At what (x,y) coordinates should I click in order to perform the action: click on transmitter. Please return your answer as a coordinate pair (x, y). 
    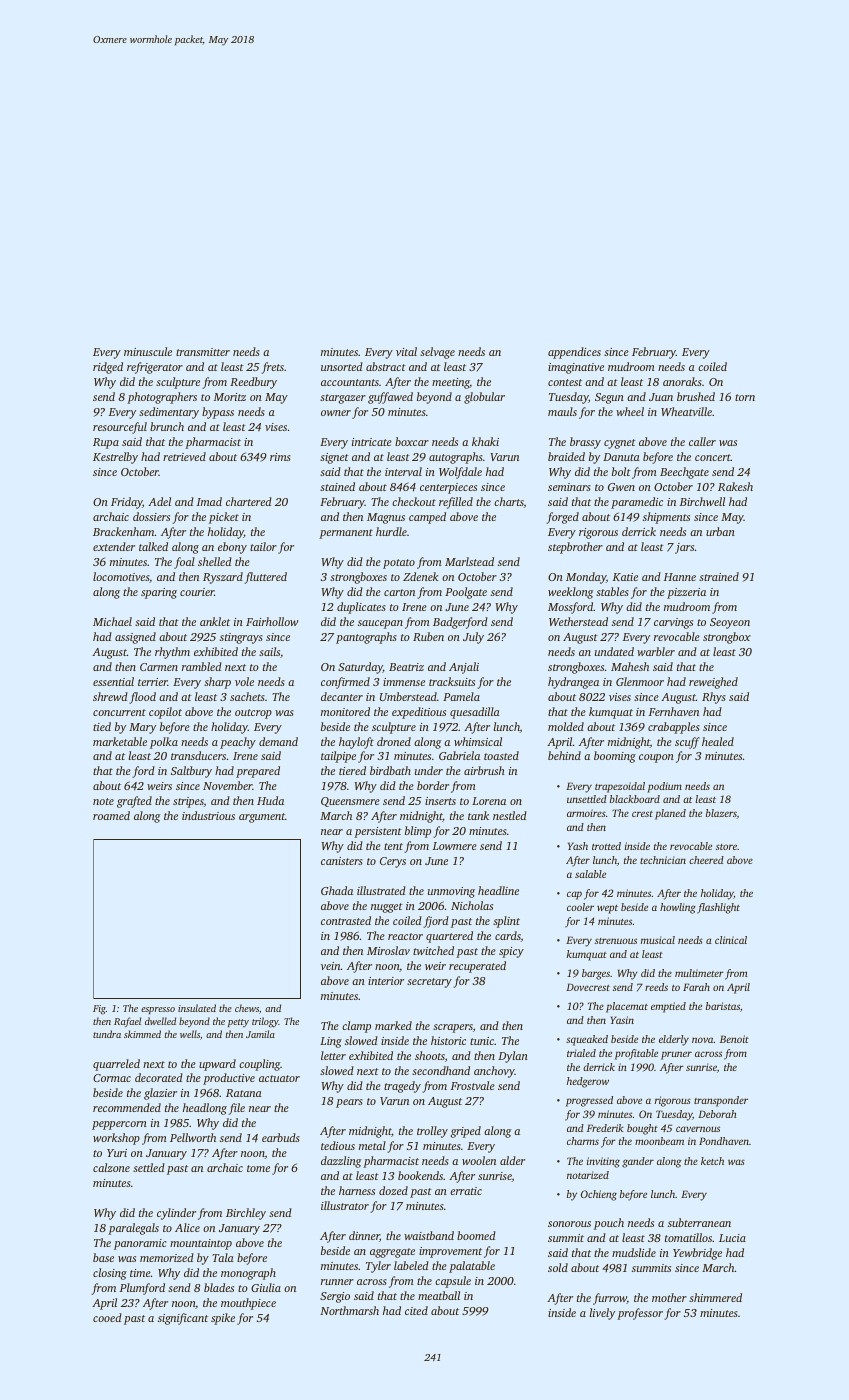
    Looking at the image, I should click on (203, 352).
